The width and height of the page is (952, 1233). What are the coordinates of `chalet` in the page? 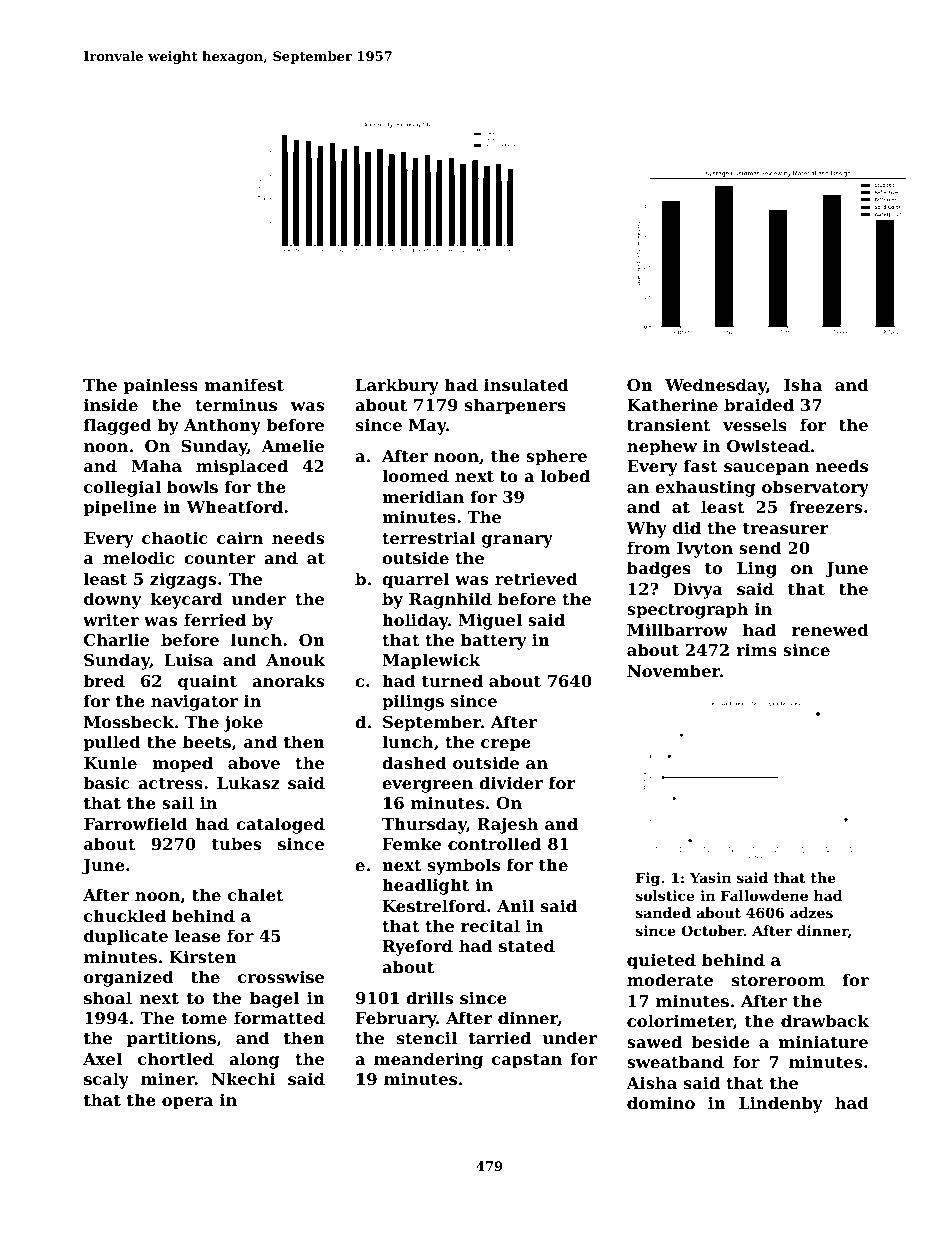 It's located at (256, 894).
